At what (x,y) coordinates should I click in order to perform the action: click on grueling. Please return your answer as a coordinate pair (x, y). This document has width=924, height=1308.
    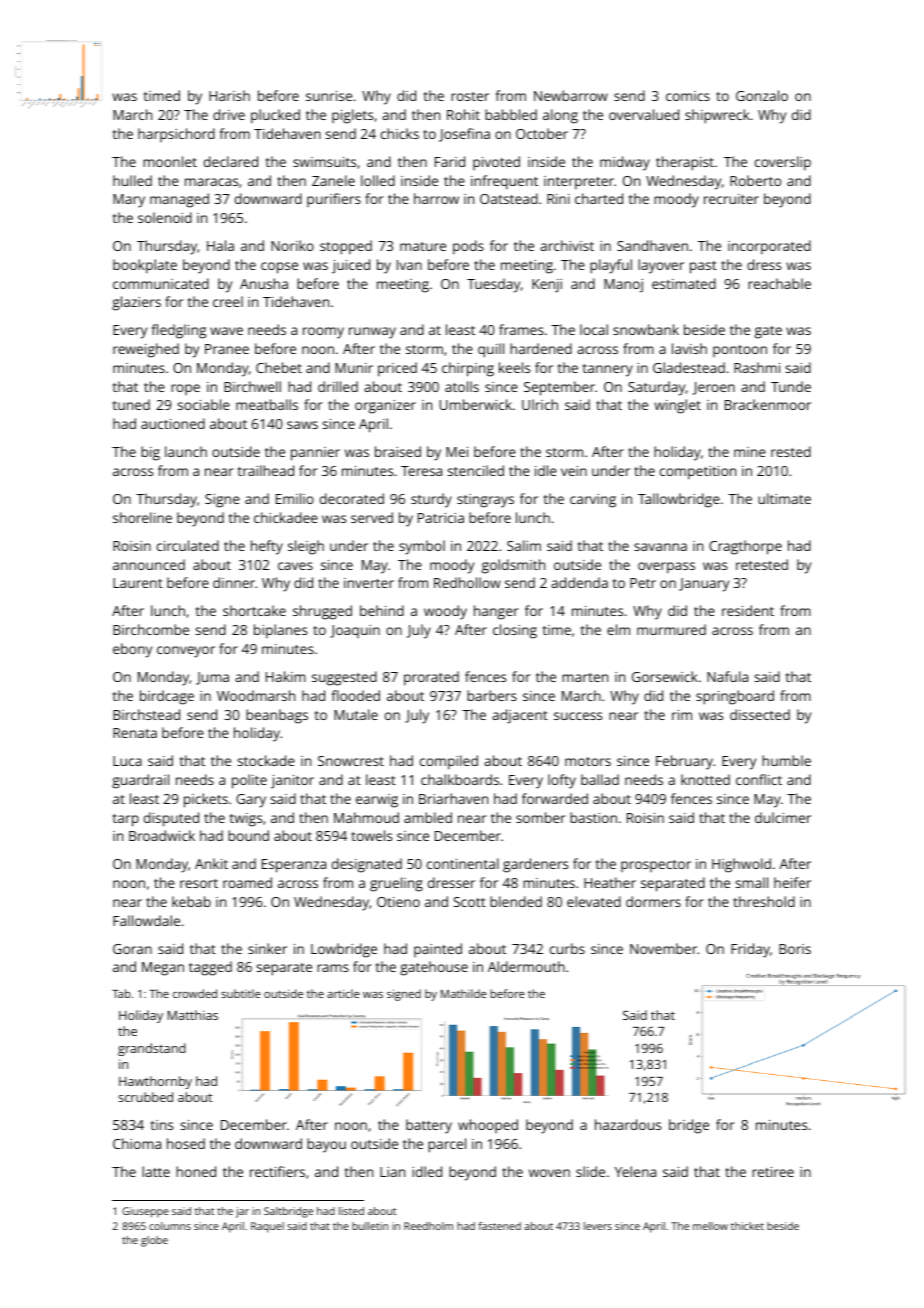
    Looking at the image, I should click on (396, 884).
